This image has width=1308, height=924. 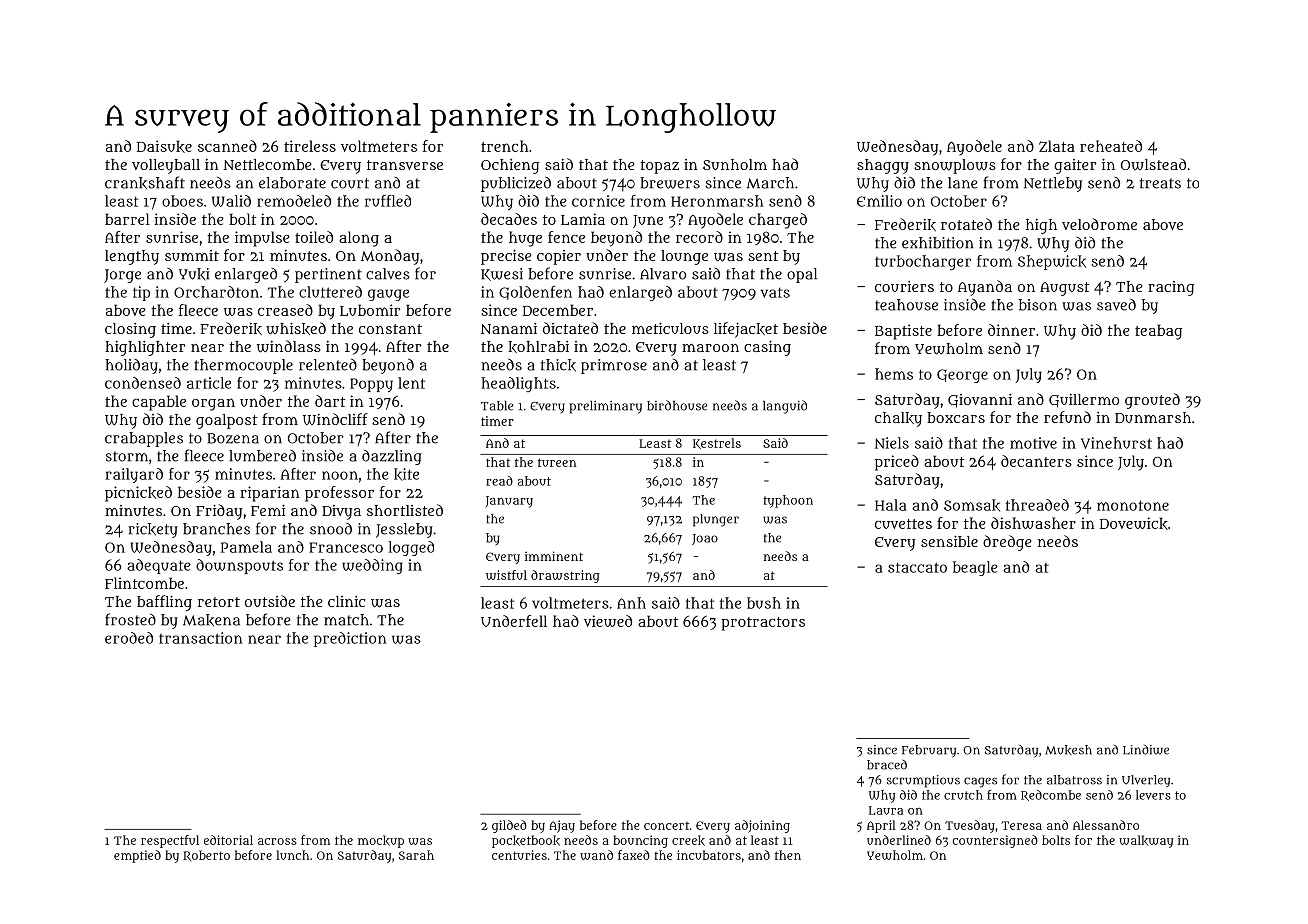 What do you see at coordinates (562, 826) in the image?
I see `Ajay` at bounding box center [562, 826].
